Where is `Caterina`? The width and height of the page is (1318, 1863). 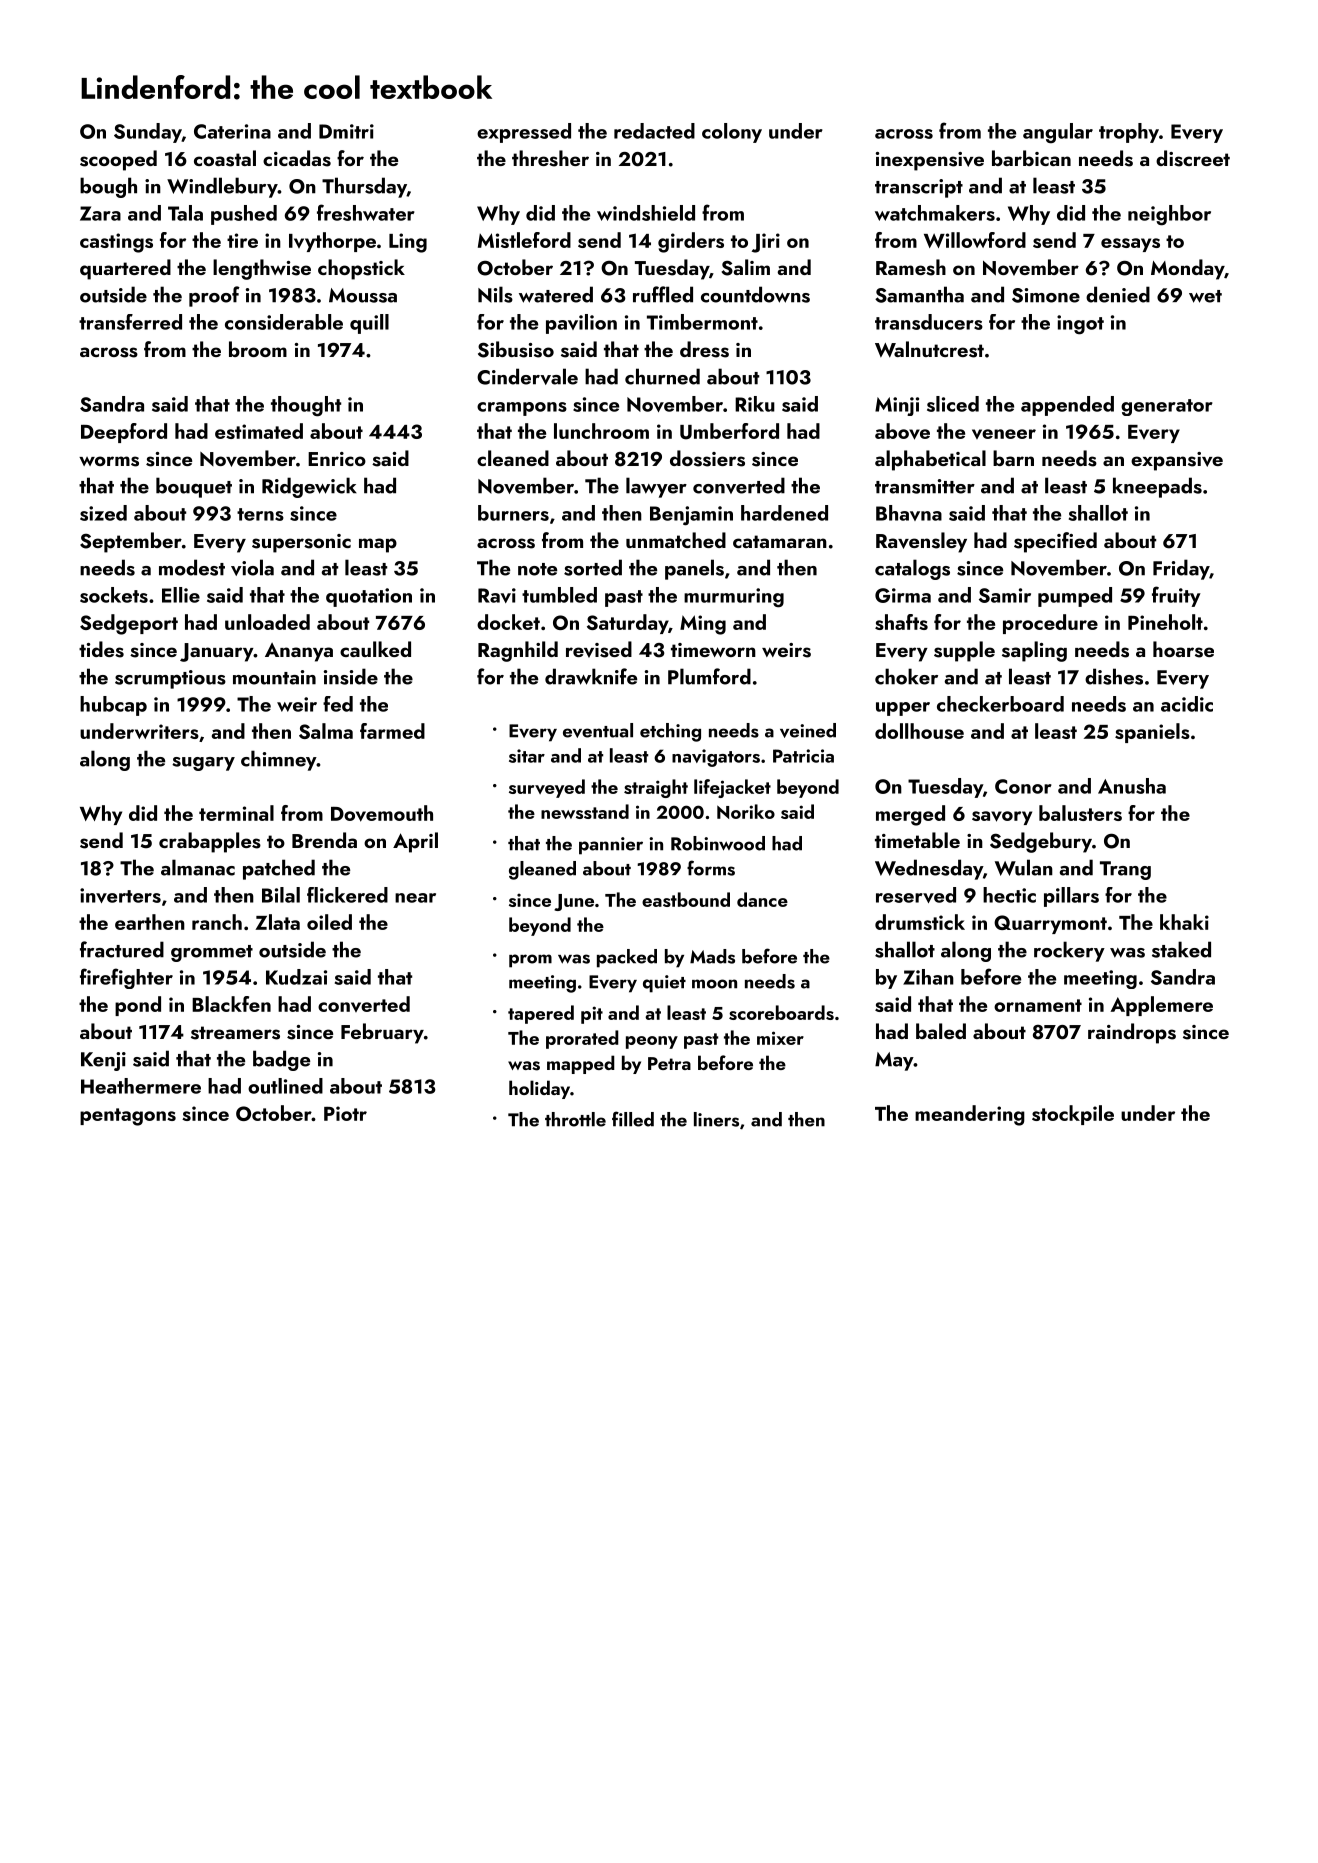
Caterina is located at coordinates (232, 131).
